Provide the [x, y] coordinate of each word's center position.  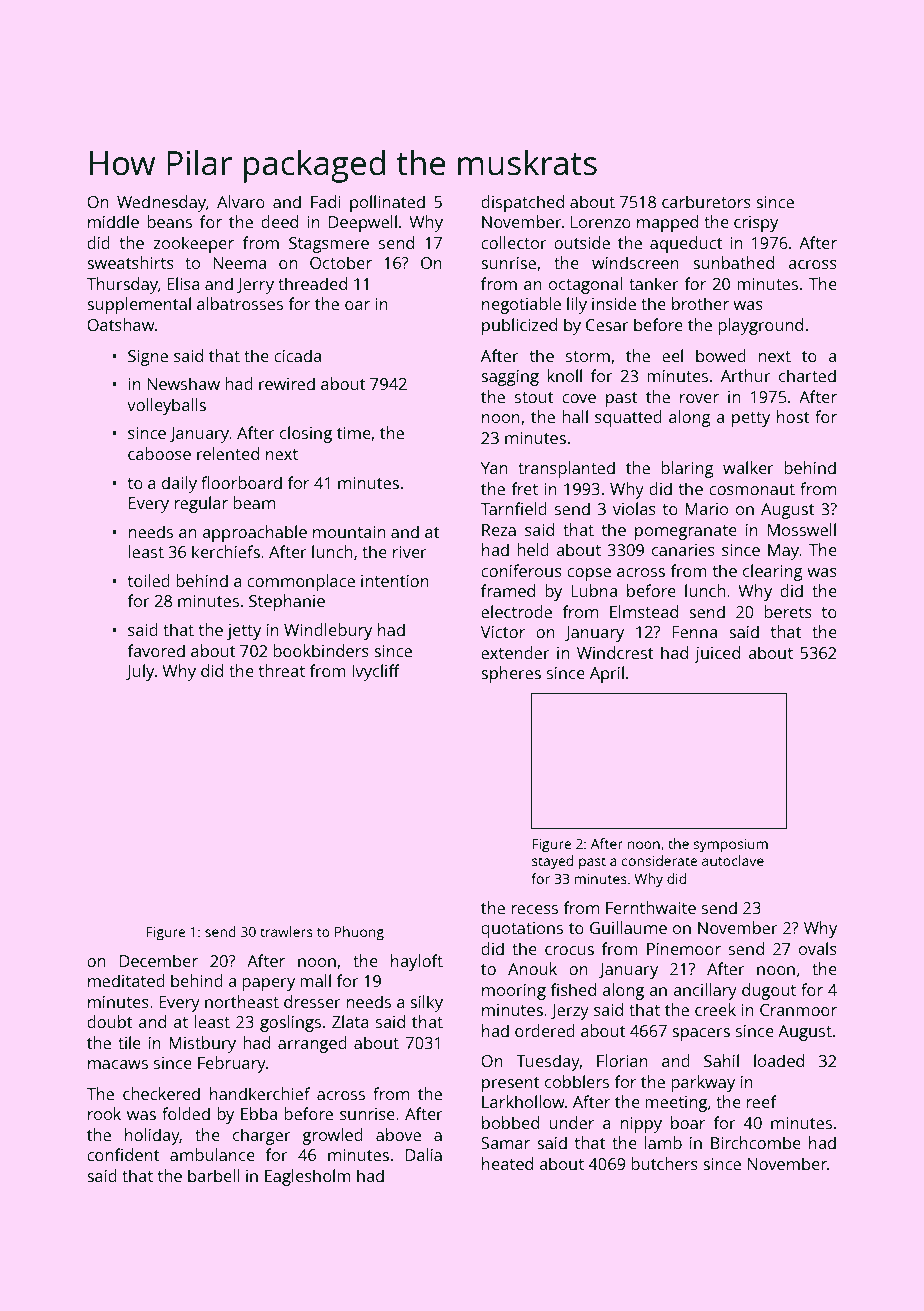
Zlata [350, 1021]
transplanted [566, 469]
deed [279, 221]
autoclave [733, 860]
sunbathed [733, 262]
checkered [161, 1093]
